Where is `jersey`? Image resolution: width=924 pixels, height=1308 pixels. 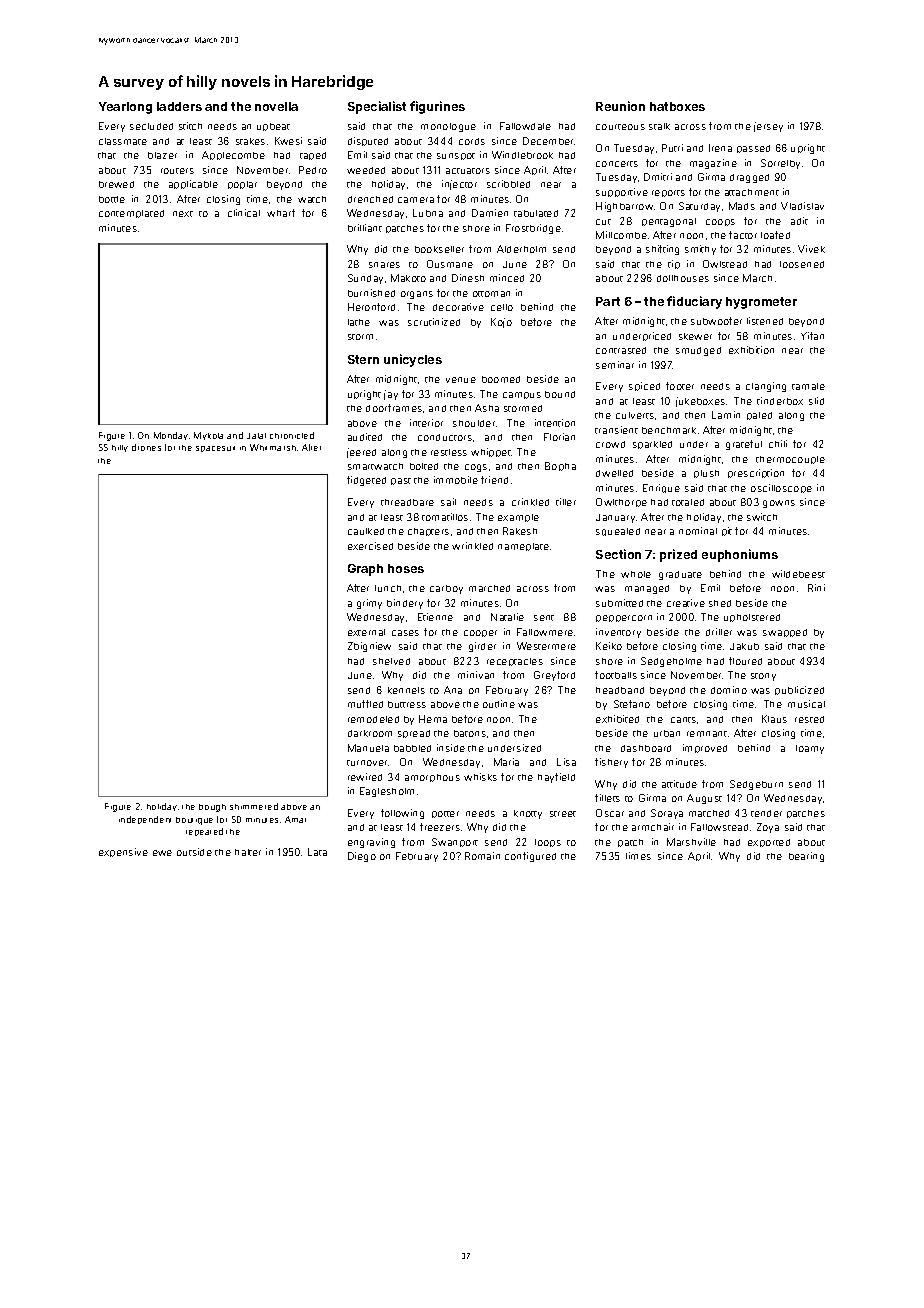 jersey is located at coordinates (768, 127).
